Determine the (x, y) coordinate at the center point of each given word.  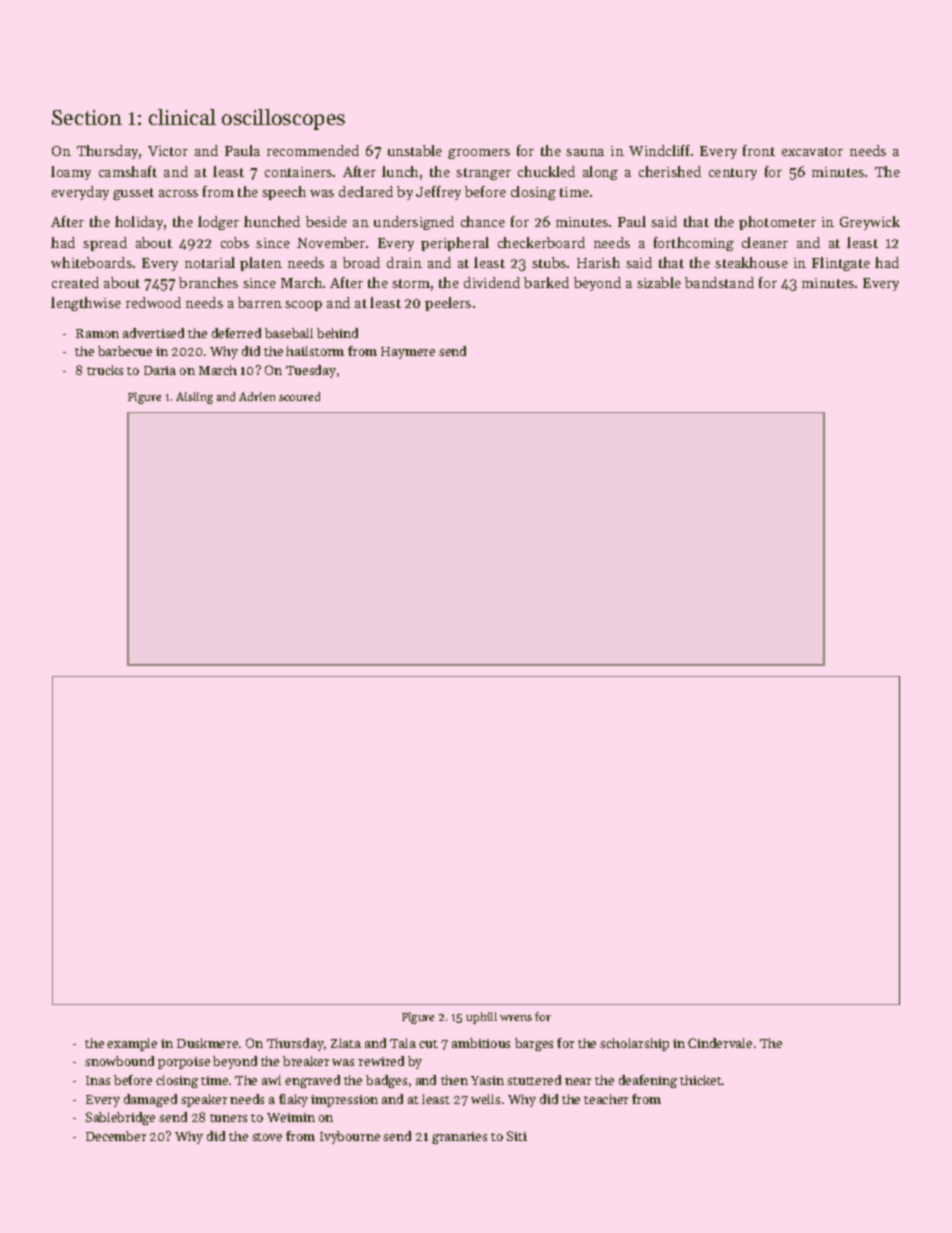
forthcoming (694, 244)
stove (267, 1137)
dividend (492, 282)
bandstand (719, 282)
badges (386, 1081)
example (132, 1044)
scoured (299, 396)
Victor (168, 151)
